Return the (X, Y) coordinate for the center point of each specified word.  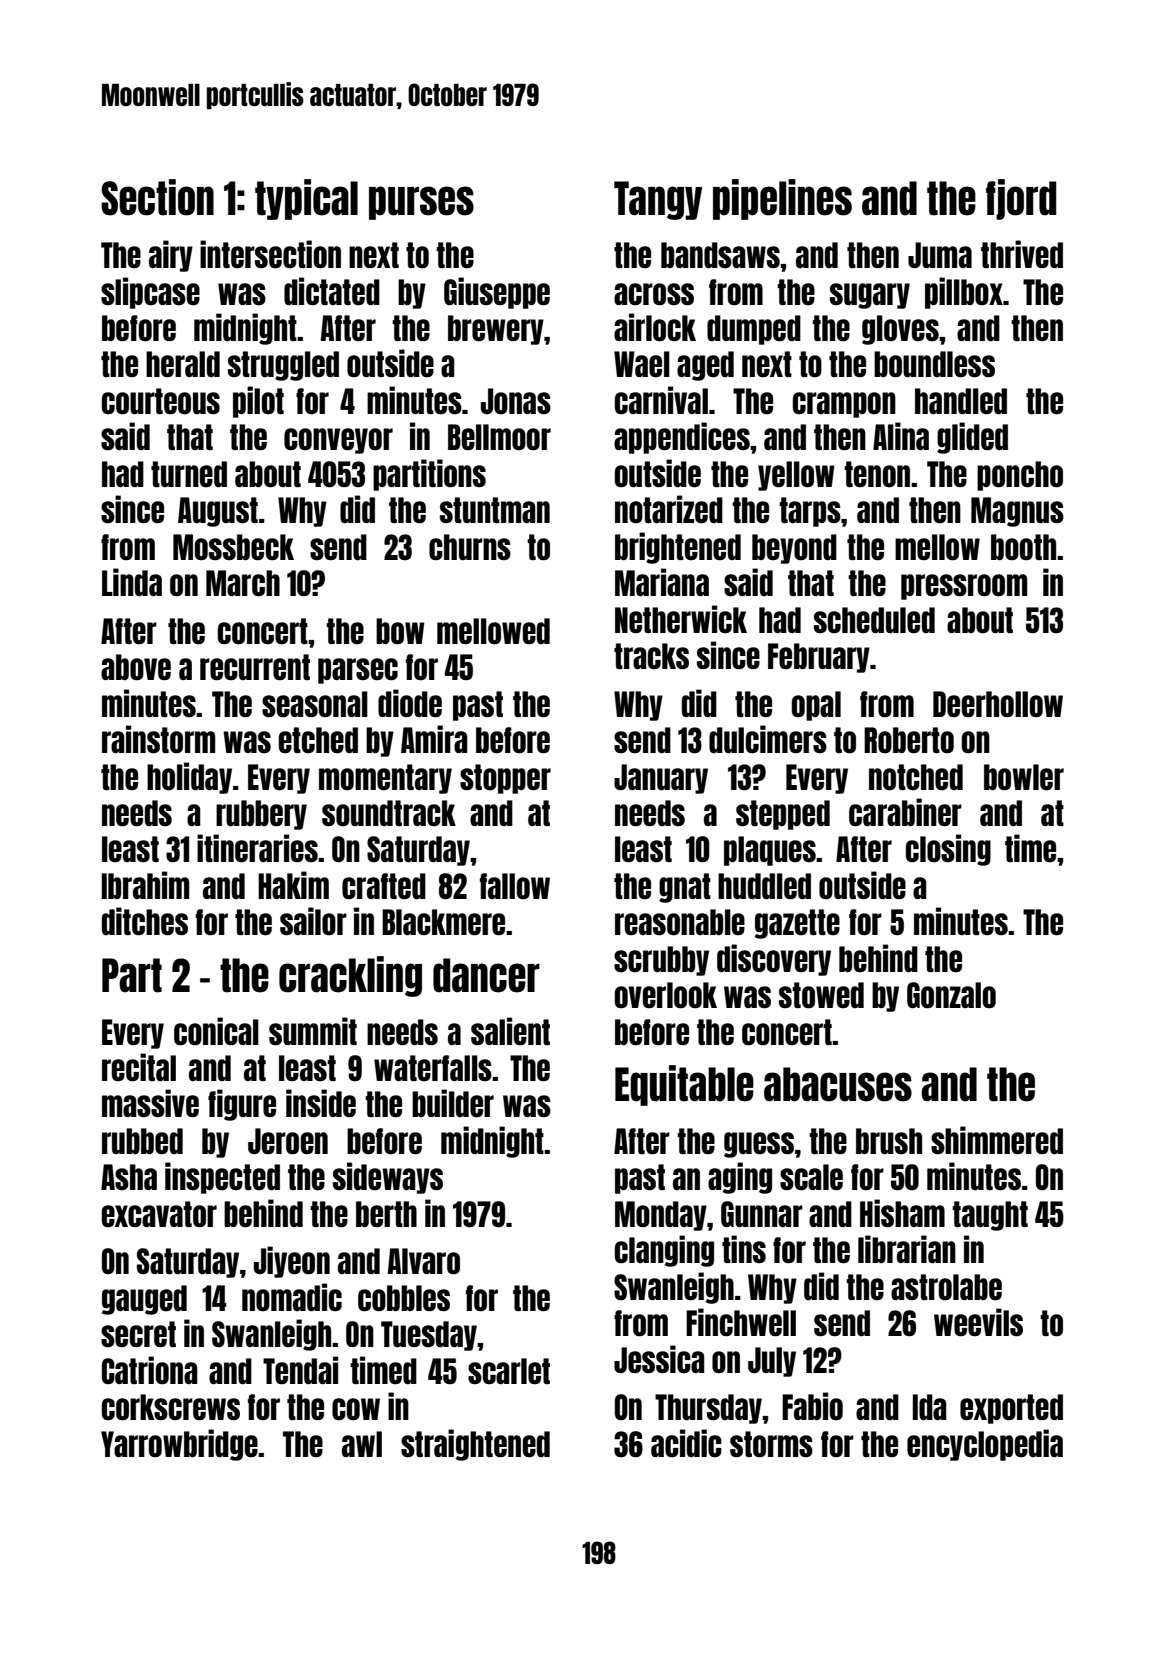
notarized (669, 509)
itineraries (257, 848)
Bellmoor (499, 437)
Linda (132, 582)
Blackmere (443, 922)
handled (961, 401)
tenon (877, 474)
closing (948, 850)
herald (183, 364)
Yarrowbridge (179, 1445)
